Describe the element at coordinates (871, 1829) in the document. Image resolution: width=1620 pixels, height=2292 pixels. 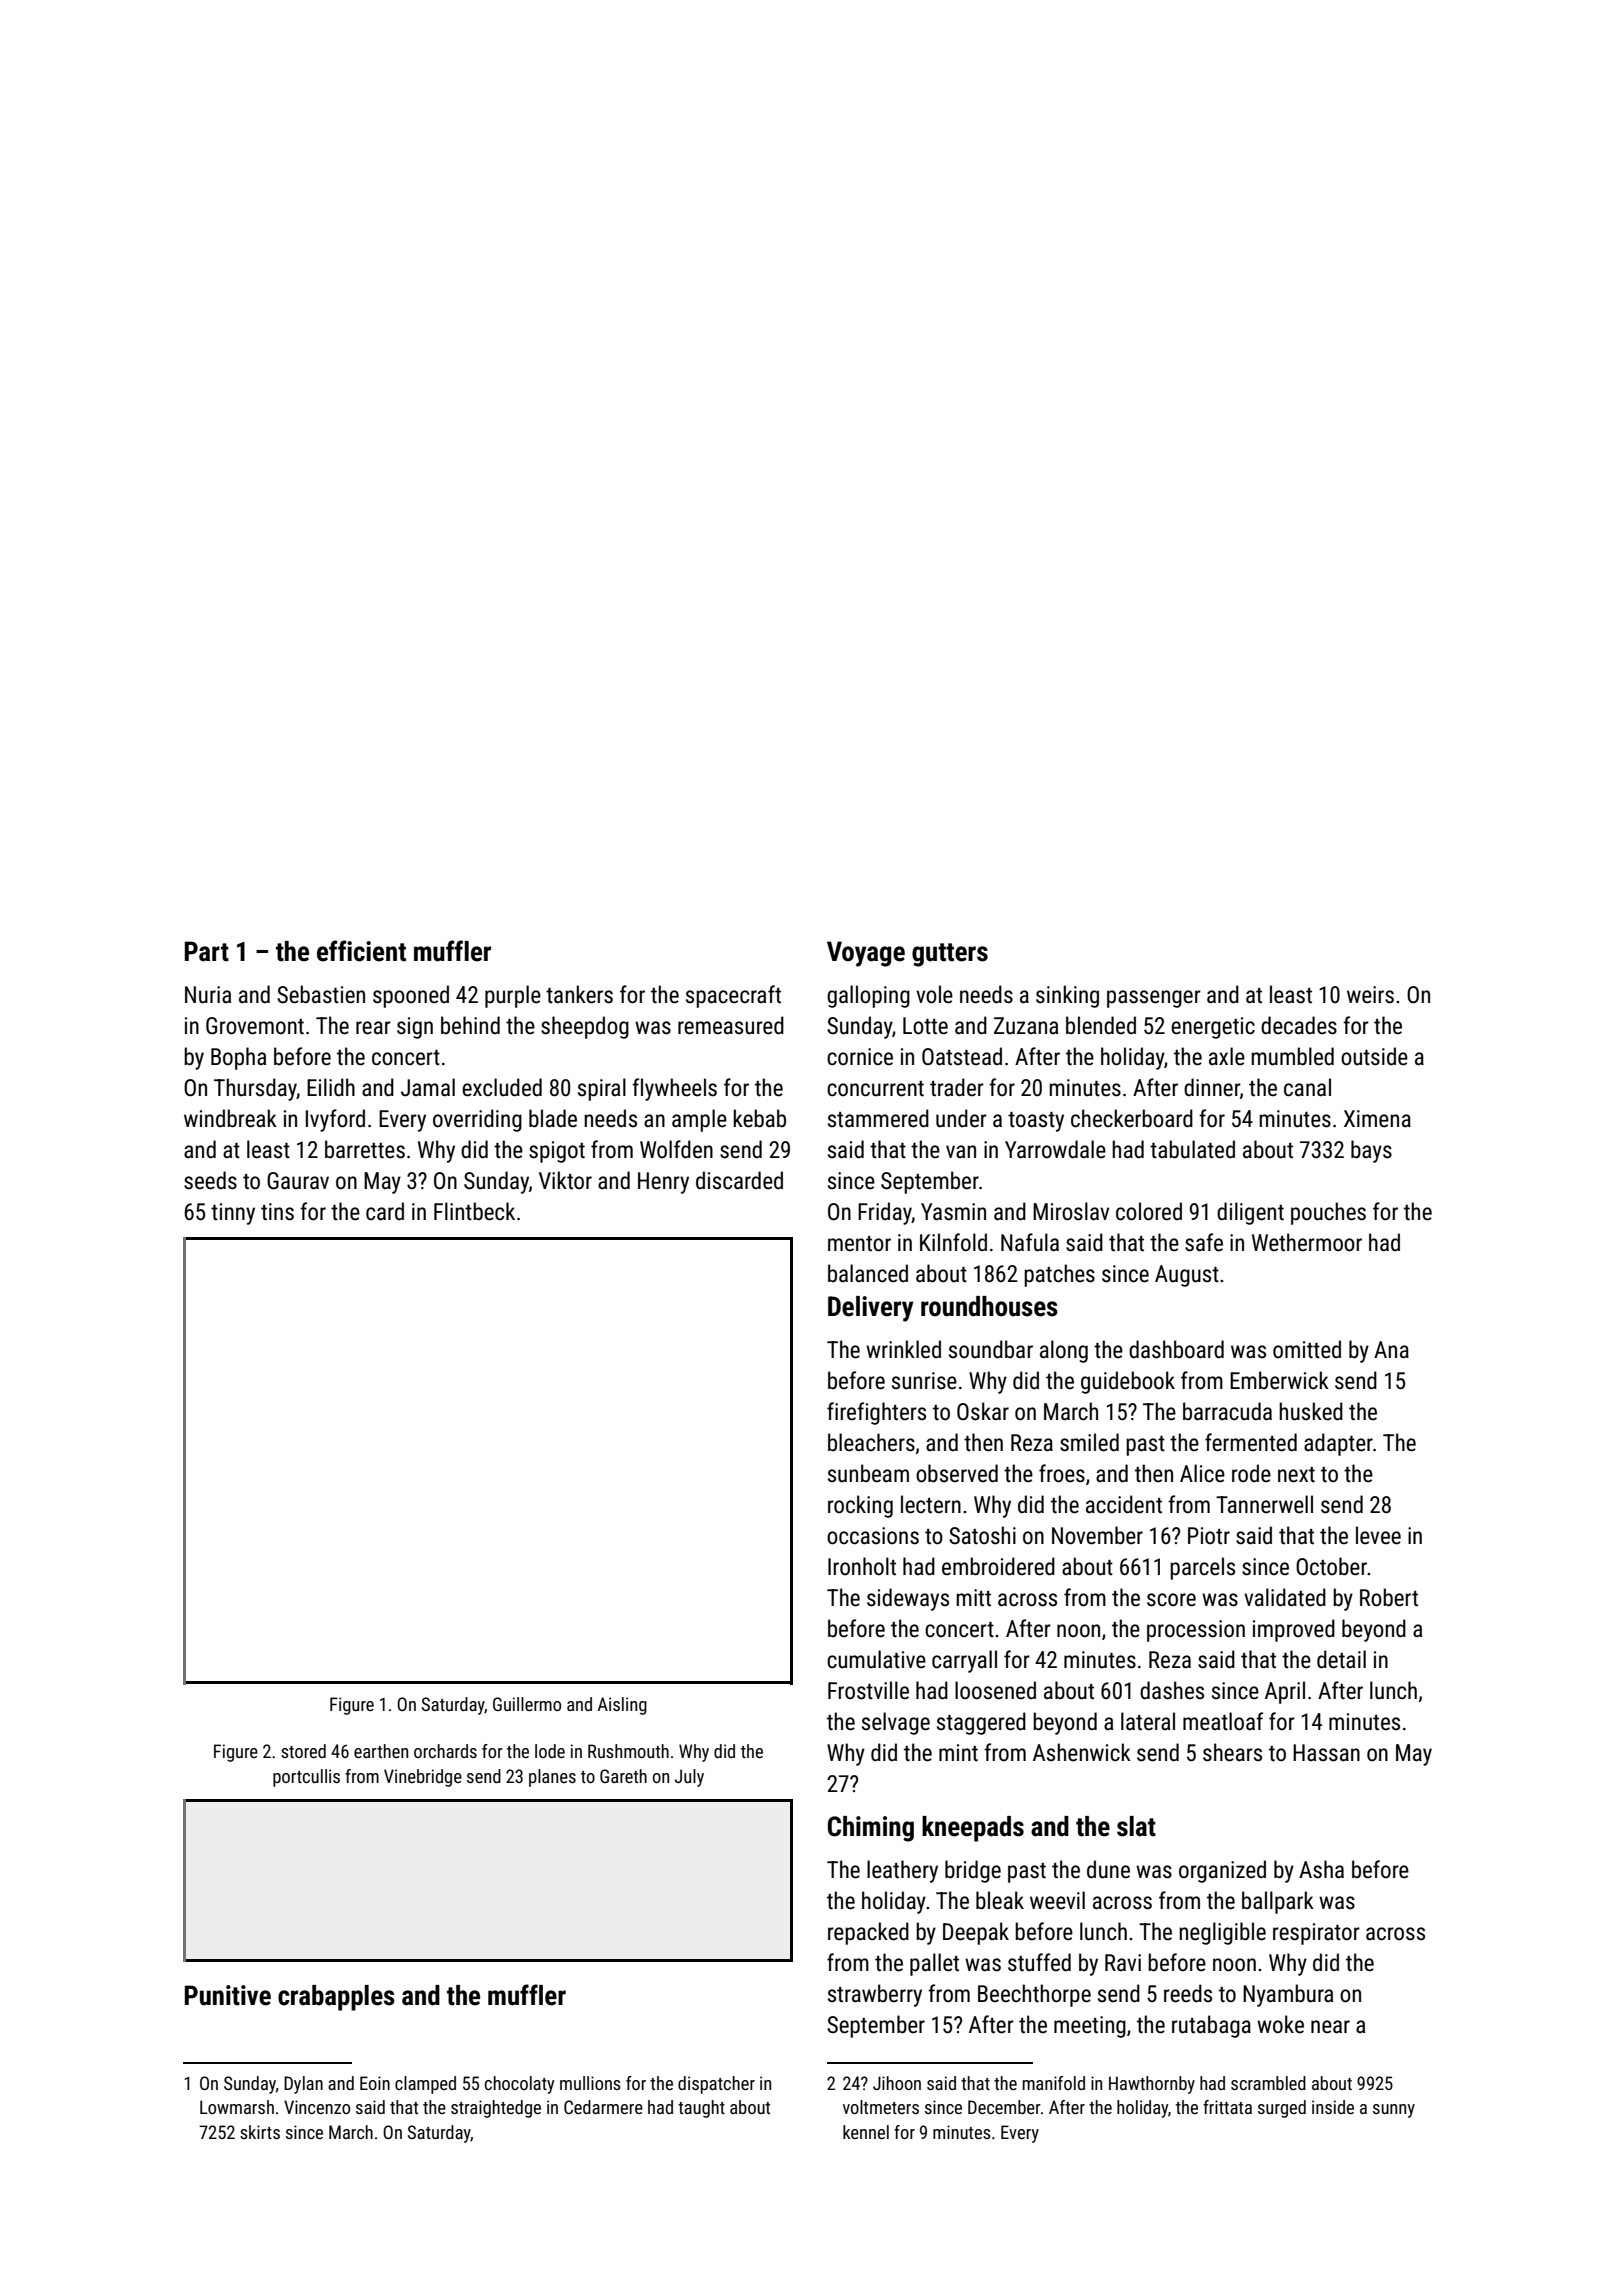
I see `Chiming` at that location.
